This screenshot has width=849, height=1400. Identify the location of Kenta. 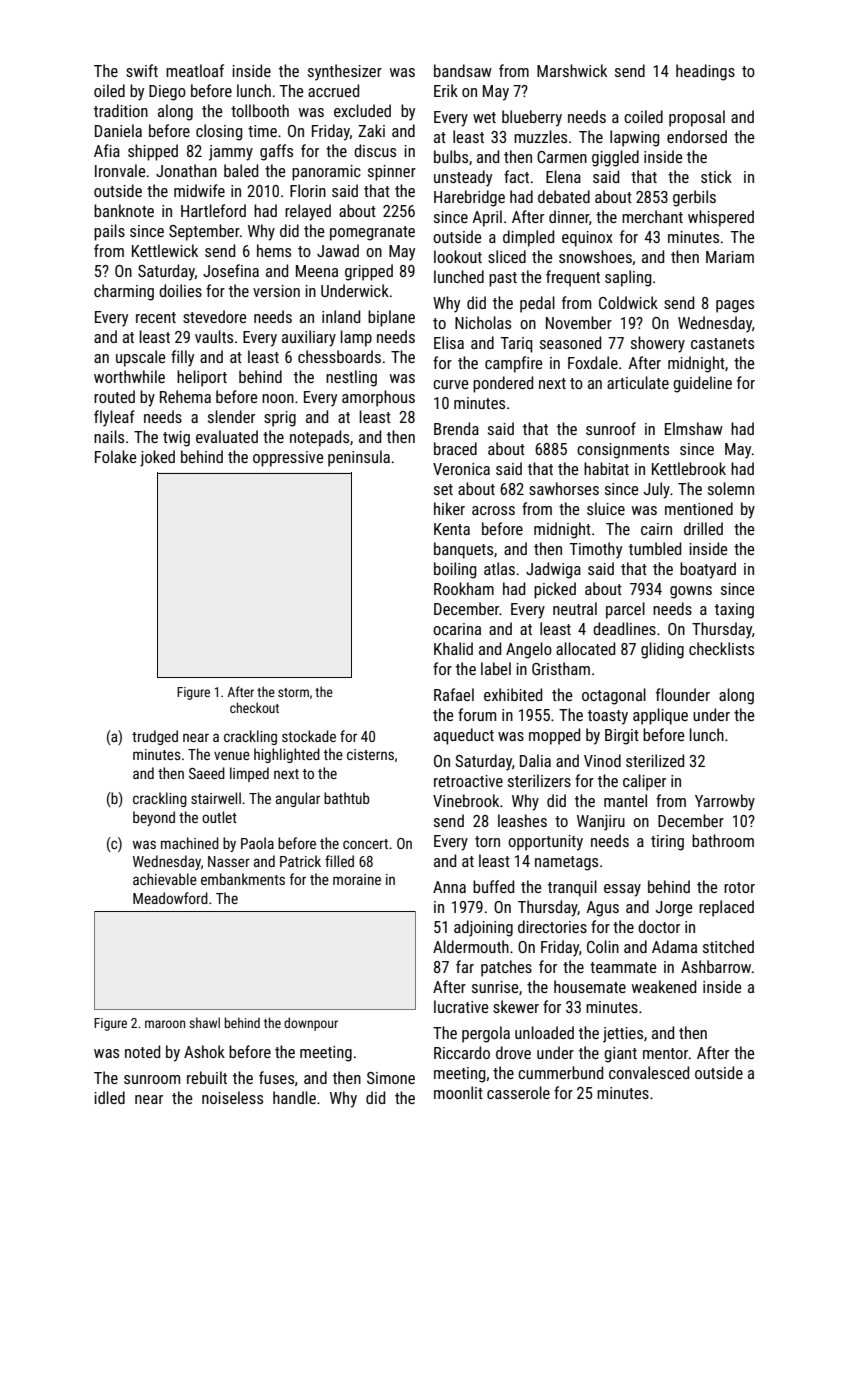
(452, 529).
